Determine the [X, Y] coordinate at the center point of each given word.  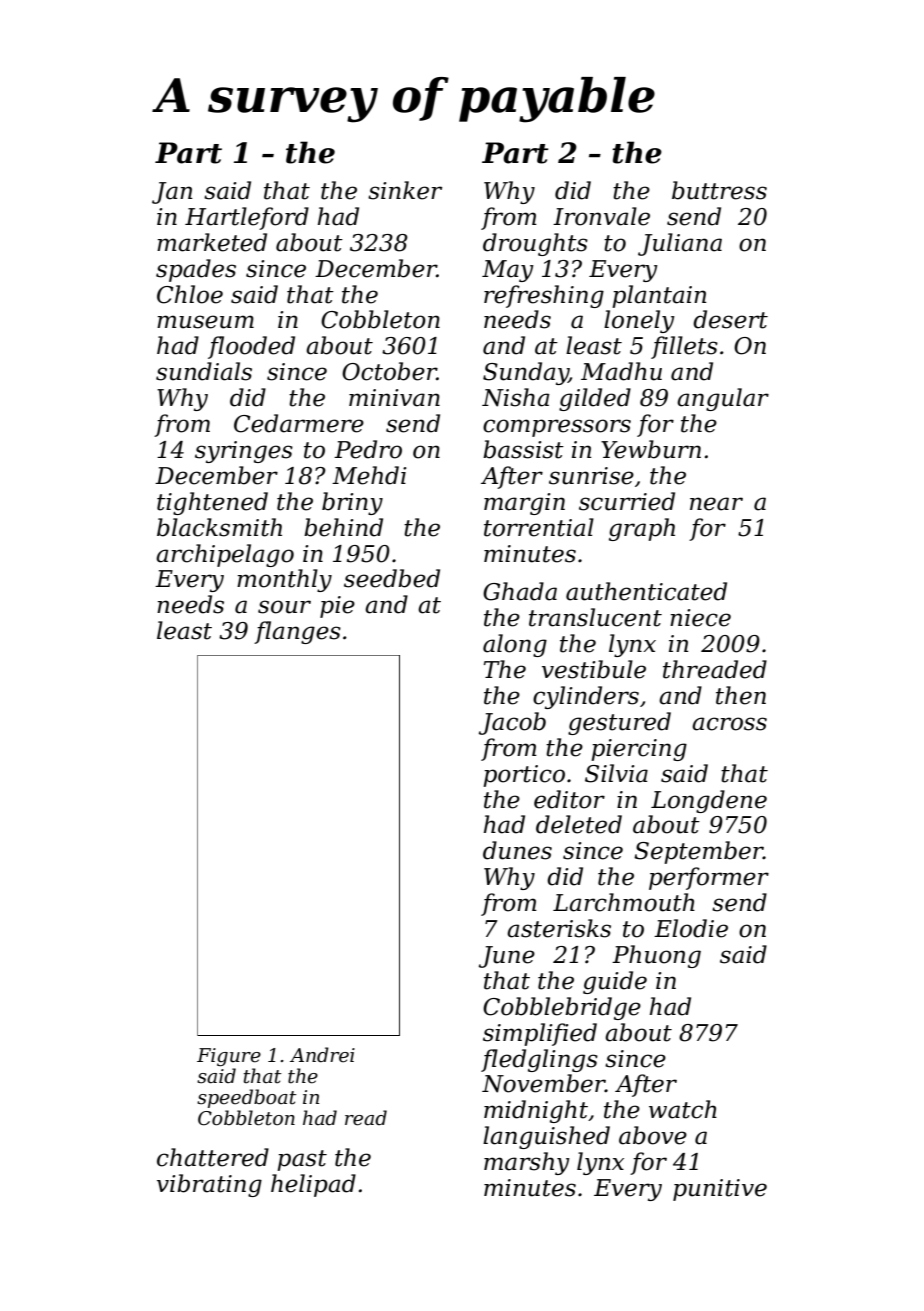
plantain [659, 296]
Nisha [515, 397]
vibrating [209, 1185]
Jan [172, 193]
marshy [527, 1163]
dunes [517, 850]
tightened [212, 503]
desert [730, 319]
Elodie [691, 928]
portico [524, 776]
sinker [405, 190]
